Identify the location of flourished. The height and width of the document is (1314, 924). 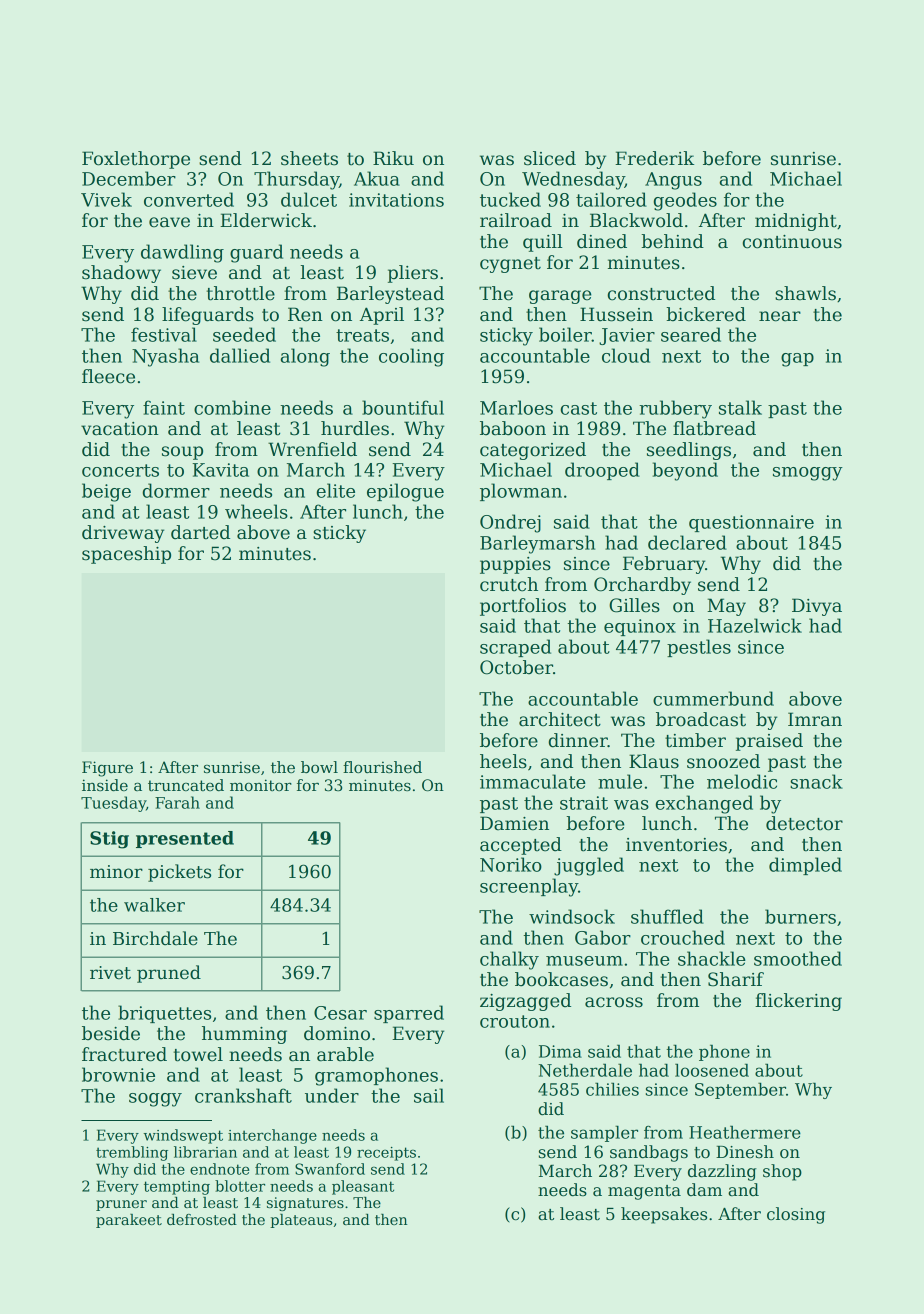
(382, 767).
